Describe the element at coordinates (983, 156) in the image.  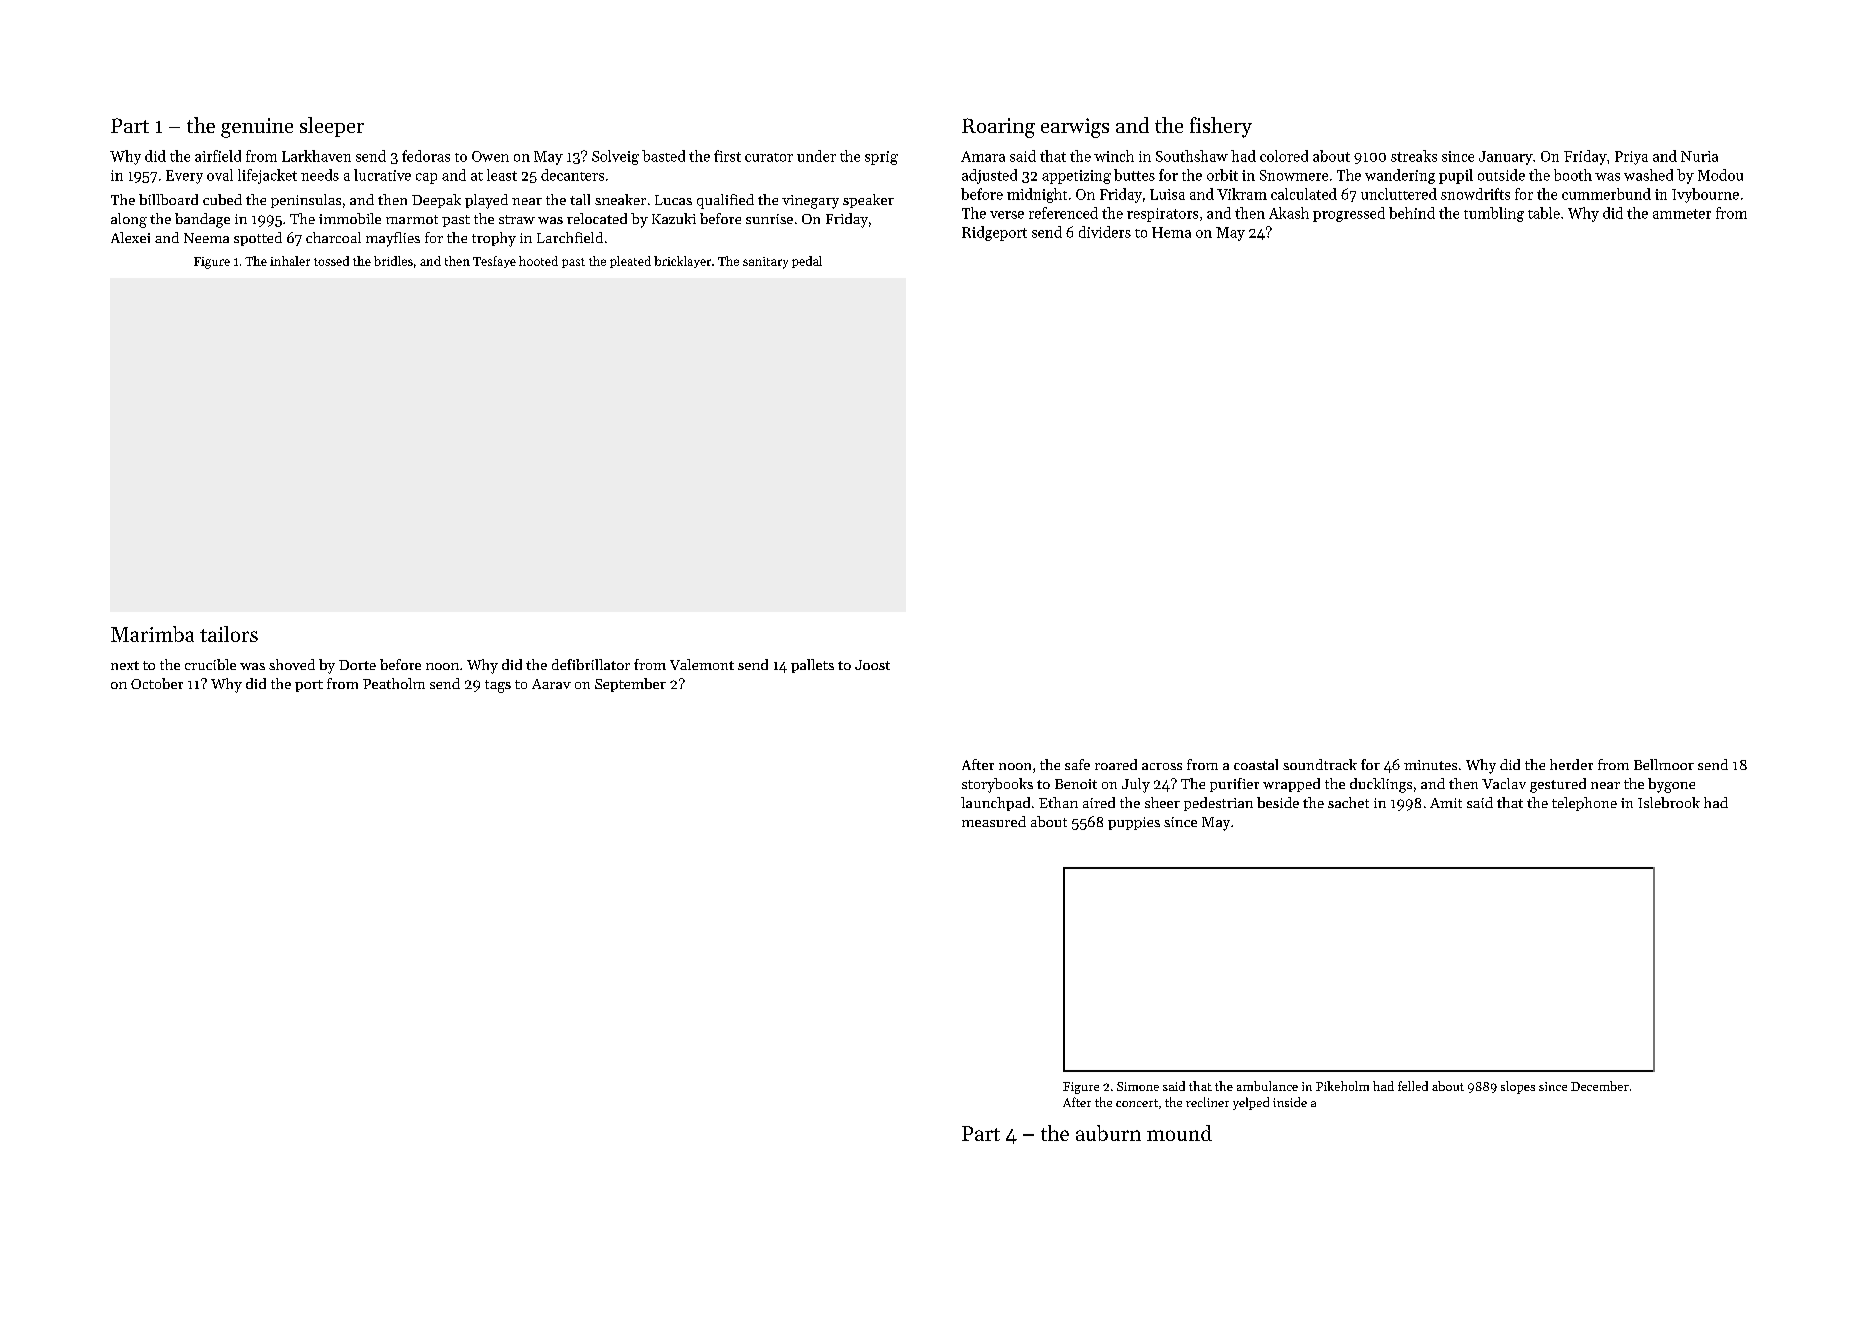
I see `Amara` at that location.
